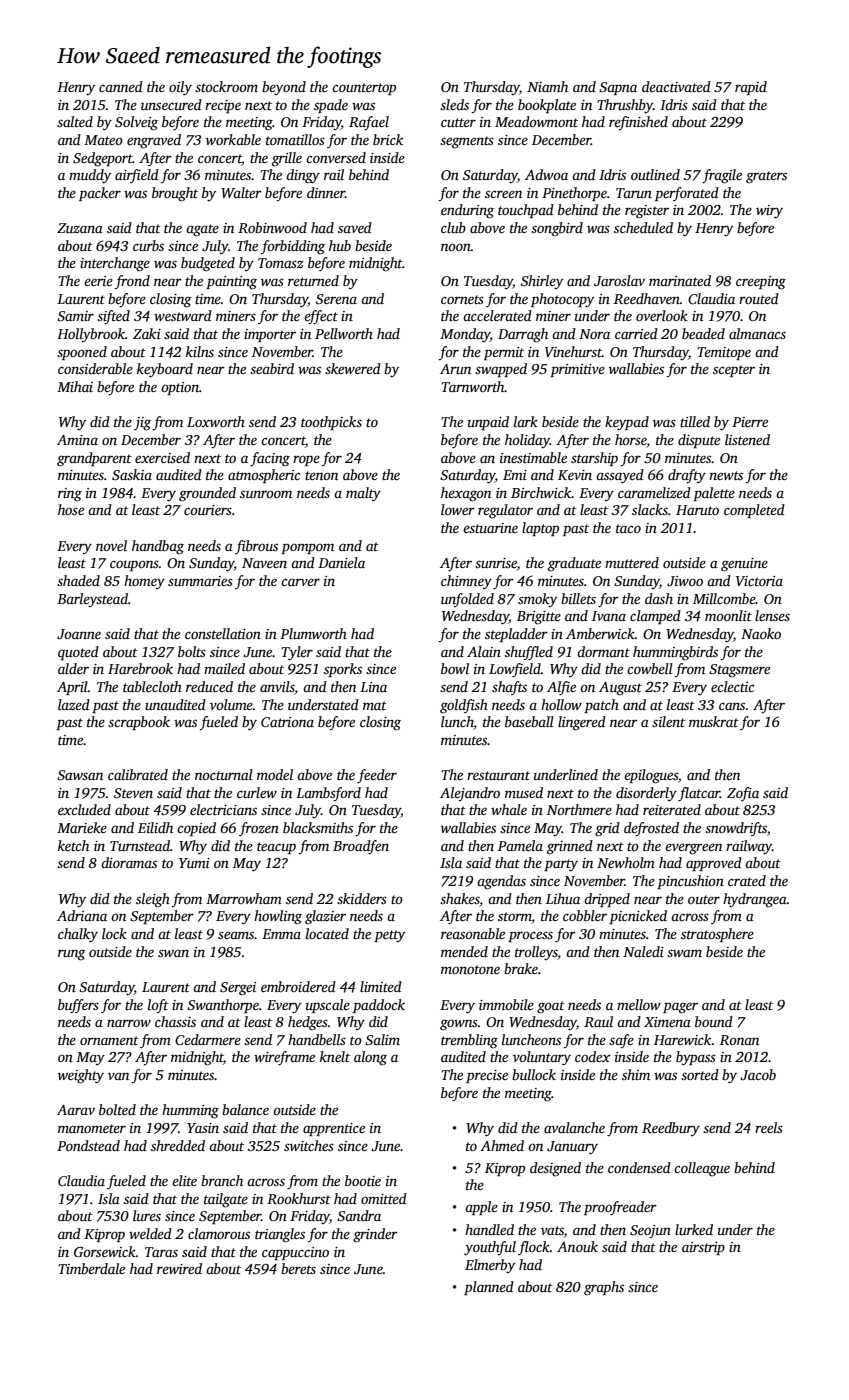 This page has height=1400, width=849. I want to click on loft, so click(158, 1006).
